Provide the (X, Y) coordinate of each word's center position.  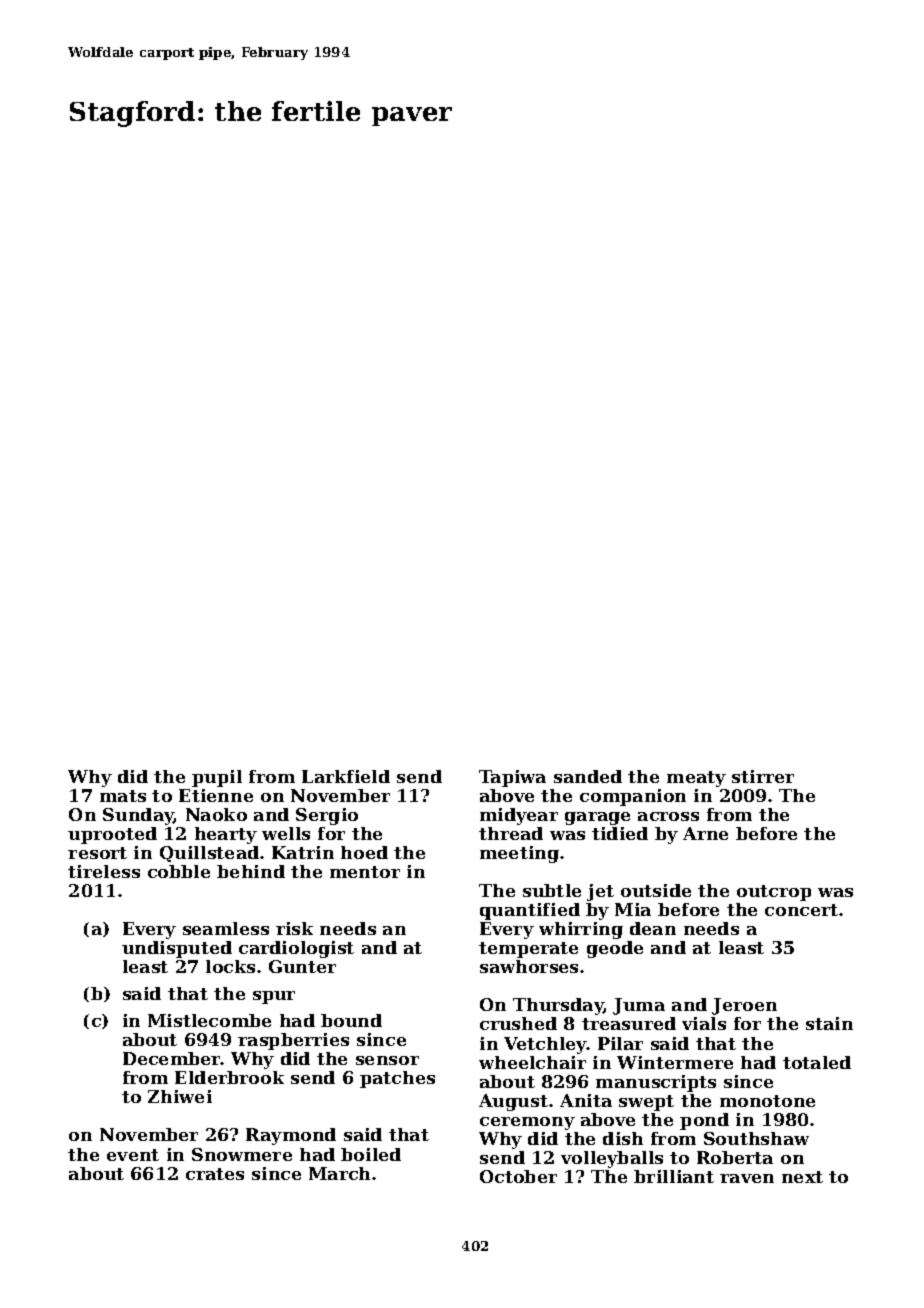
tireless (104, 871)
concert (802, 910)
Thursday (558, 1006)
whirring (581, 930)
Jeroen (744, 1006)
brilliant (674, 1176)
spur (274, 997)
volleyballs (612, 1159)
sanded (588, 776)
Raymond (291, 1136)
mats (123, 796)
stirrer (763, 776)
